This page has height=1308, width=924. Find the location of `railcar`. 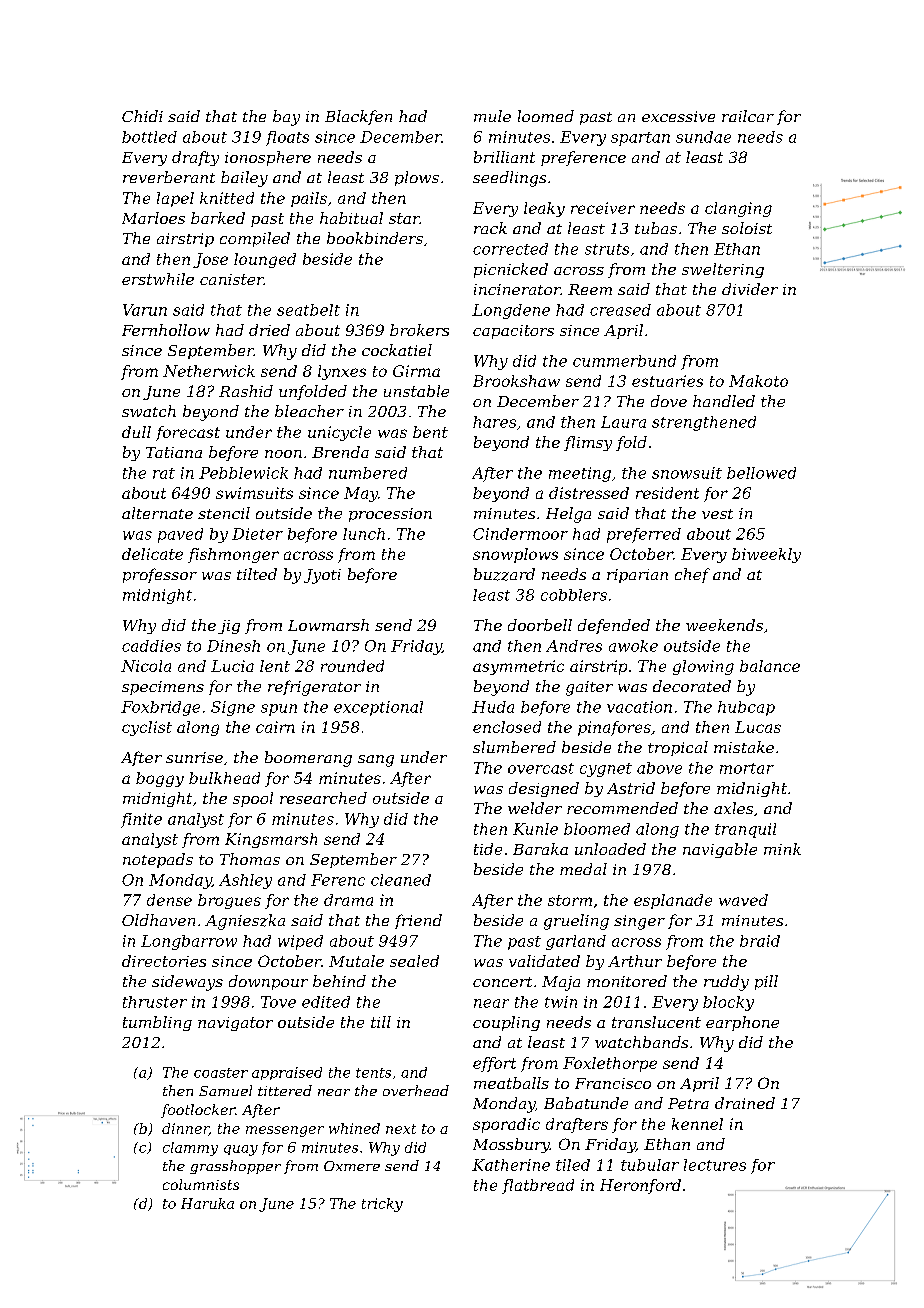

railcar is located at coordinates (748, 116).
